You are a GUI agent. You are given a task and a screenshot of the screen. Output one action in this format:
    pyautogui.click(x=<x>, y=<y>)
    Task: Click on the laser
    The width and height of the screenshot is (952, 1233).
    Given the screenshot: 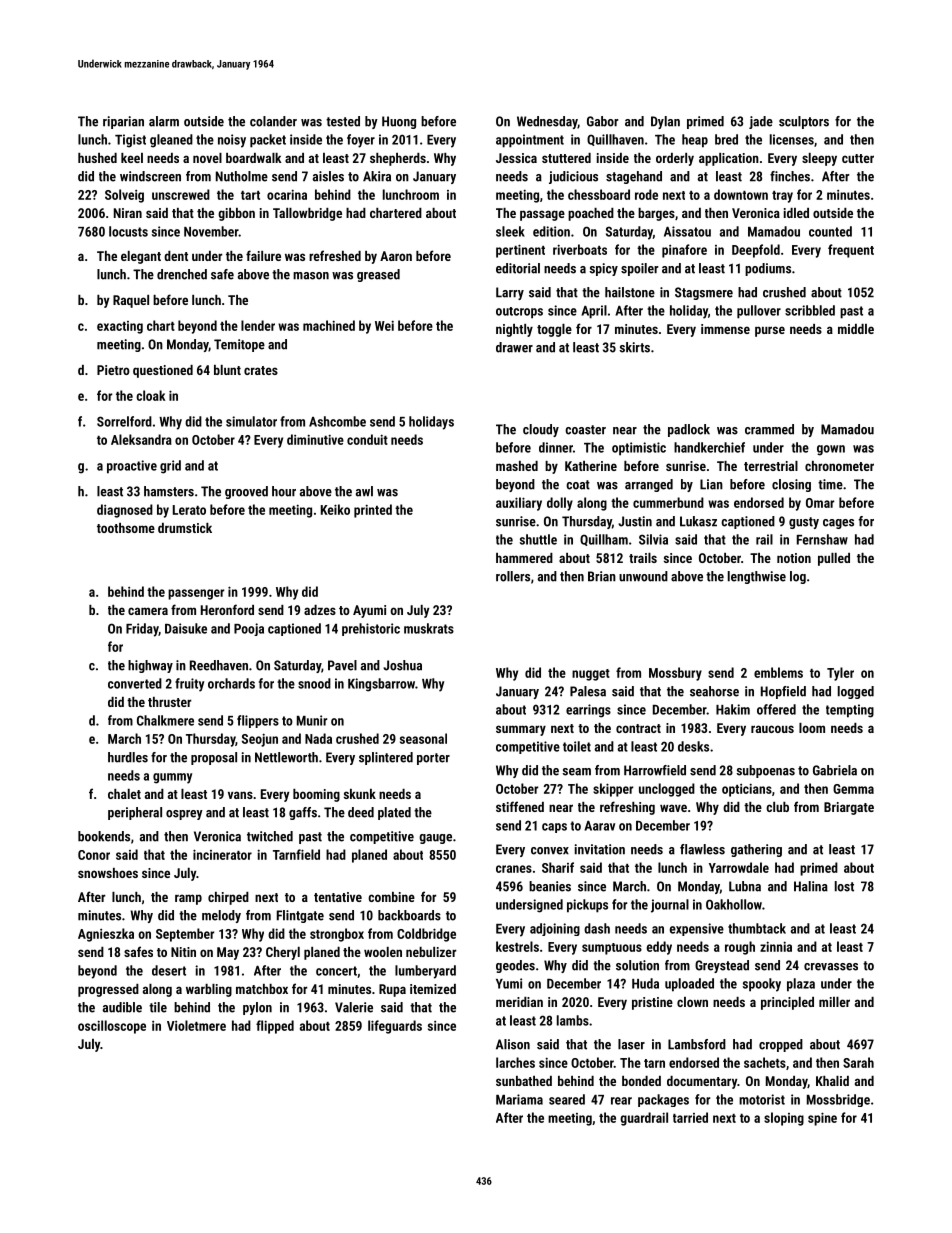 What is the action you would take?
    pyautogui.click(x=631, y=1044)
